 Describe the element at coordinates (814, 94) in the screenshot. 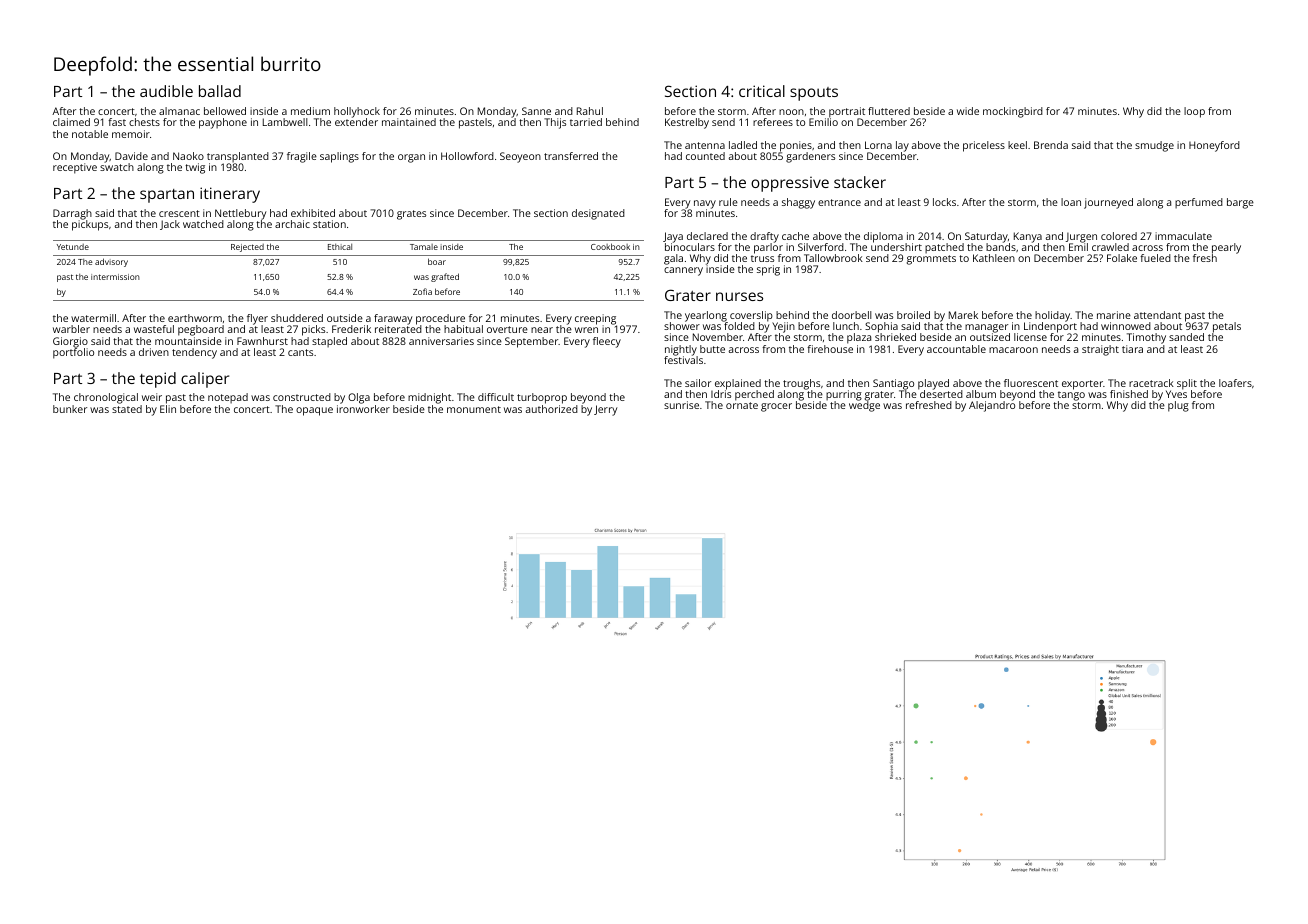

I see `spouts` at that location.
